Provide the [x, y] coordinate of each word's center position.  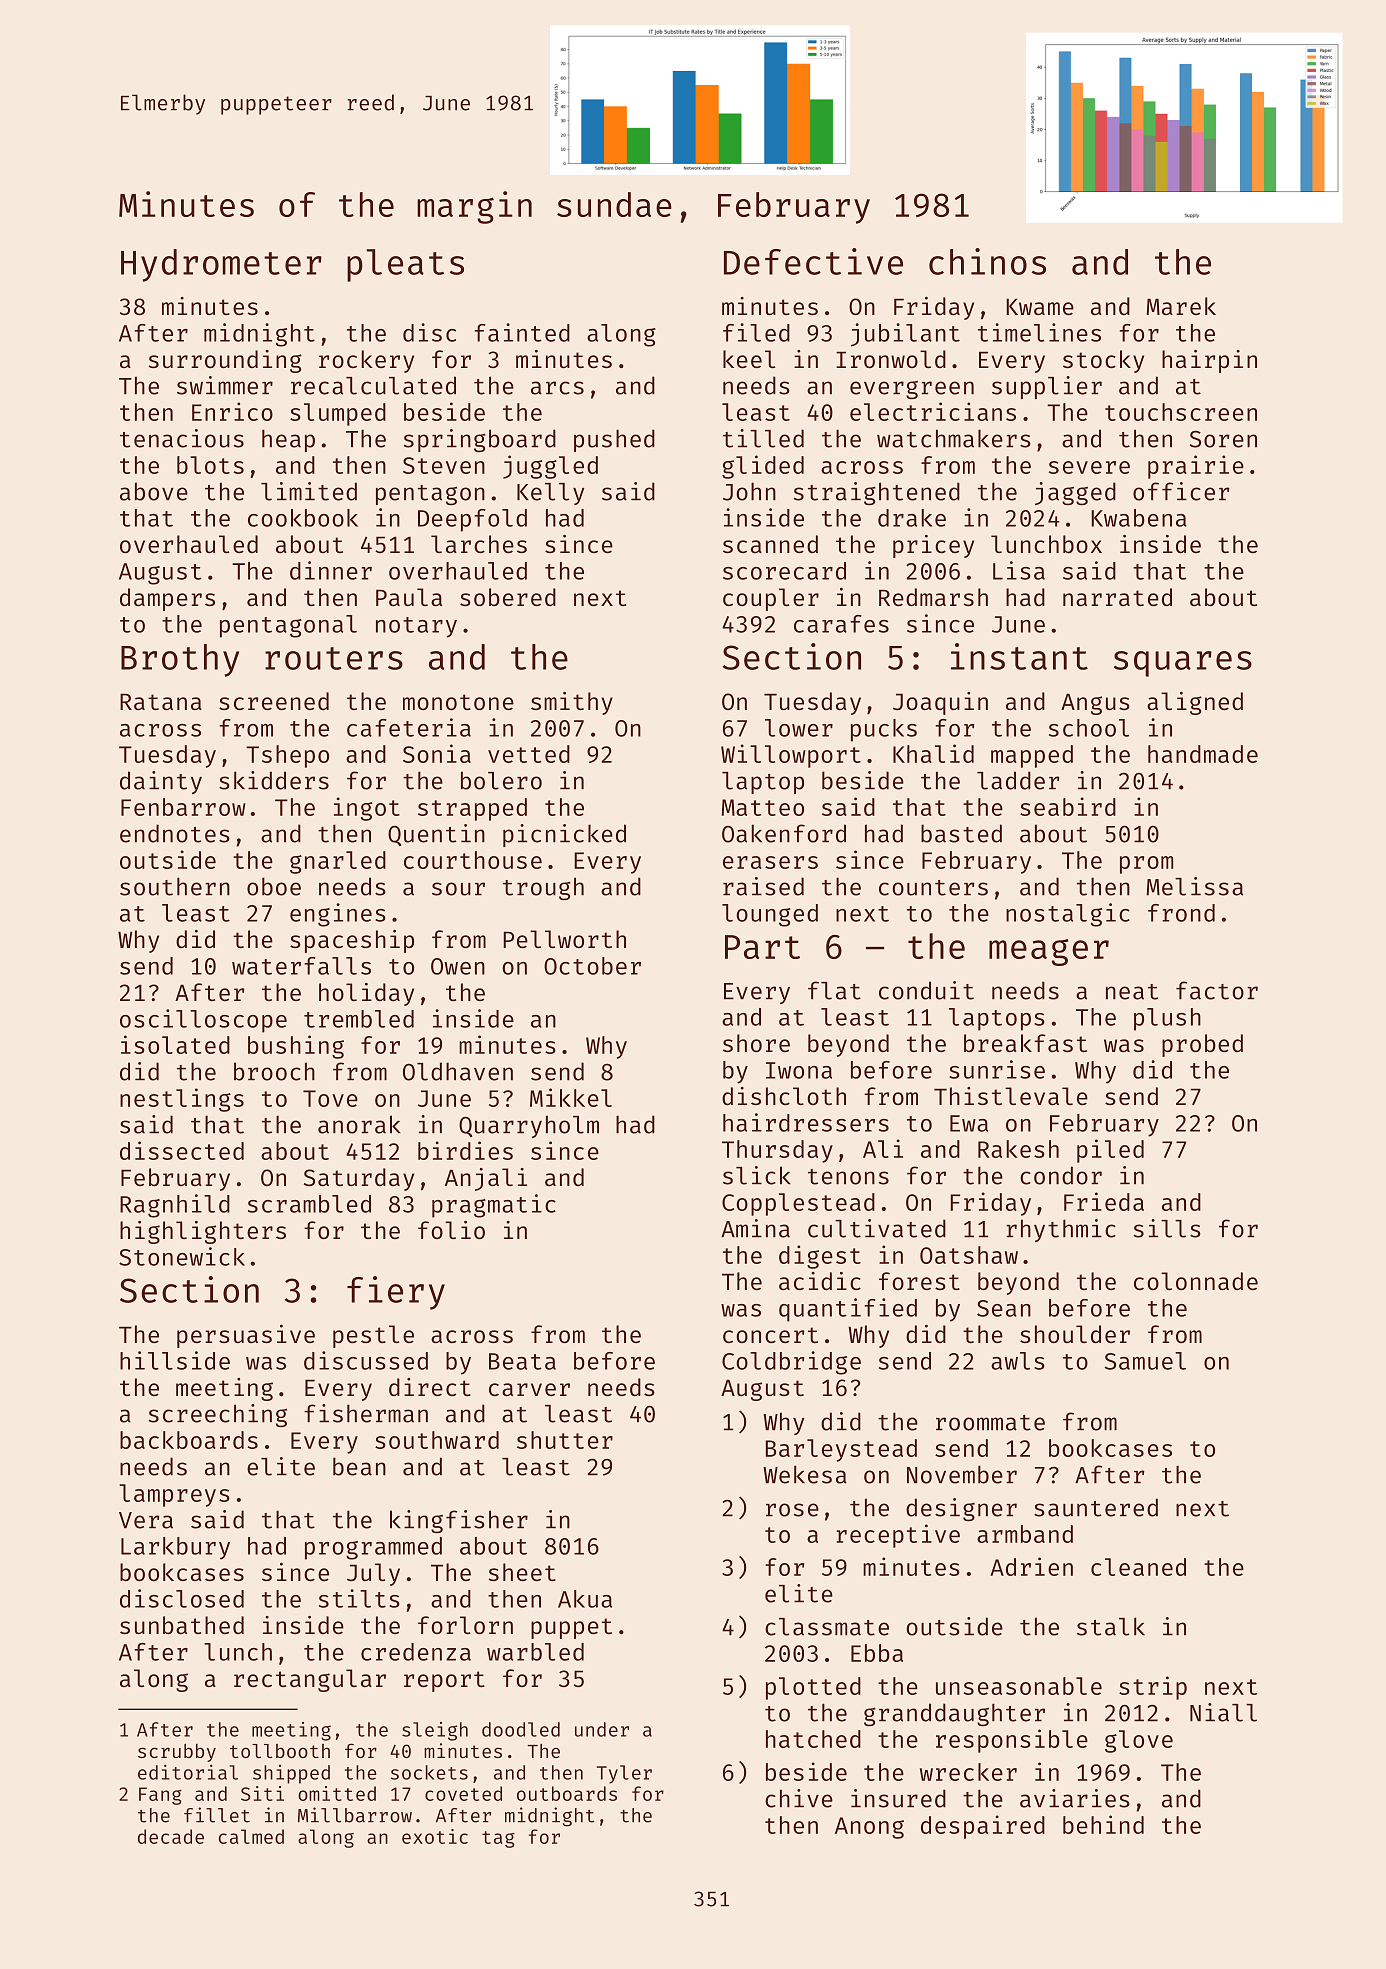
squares [1183, 664]
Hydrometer [221, 265]
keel [749, 359]
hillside [175, 1360]
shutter [565, 1440]
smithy [572, 703]
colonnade [1196, 1281]
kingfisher [459, 1521]
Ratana [161, 701]
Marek [1181, 306]
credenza [416, 1652]
